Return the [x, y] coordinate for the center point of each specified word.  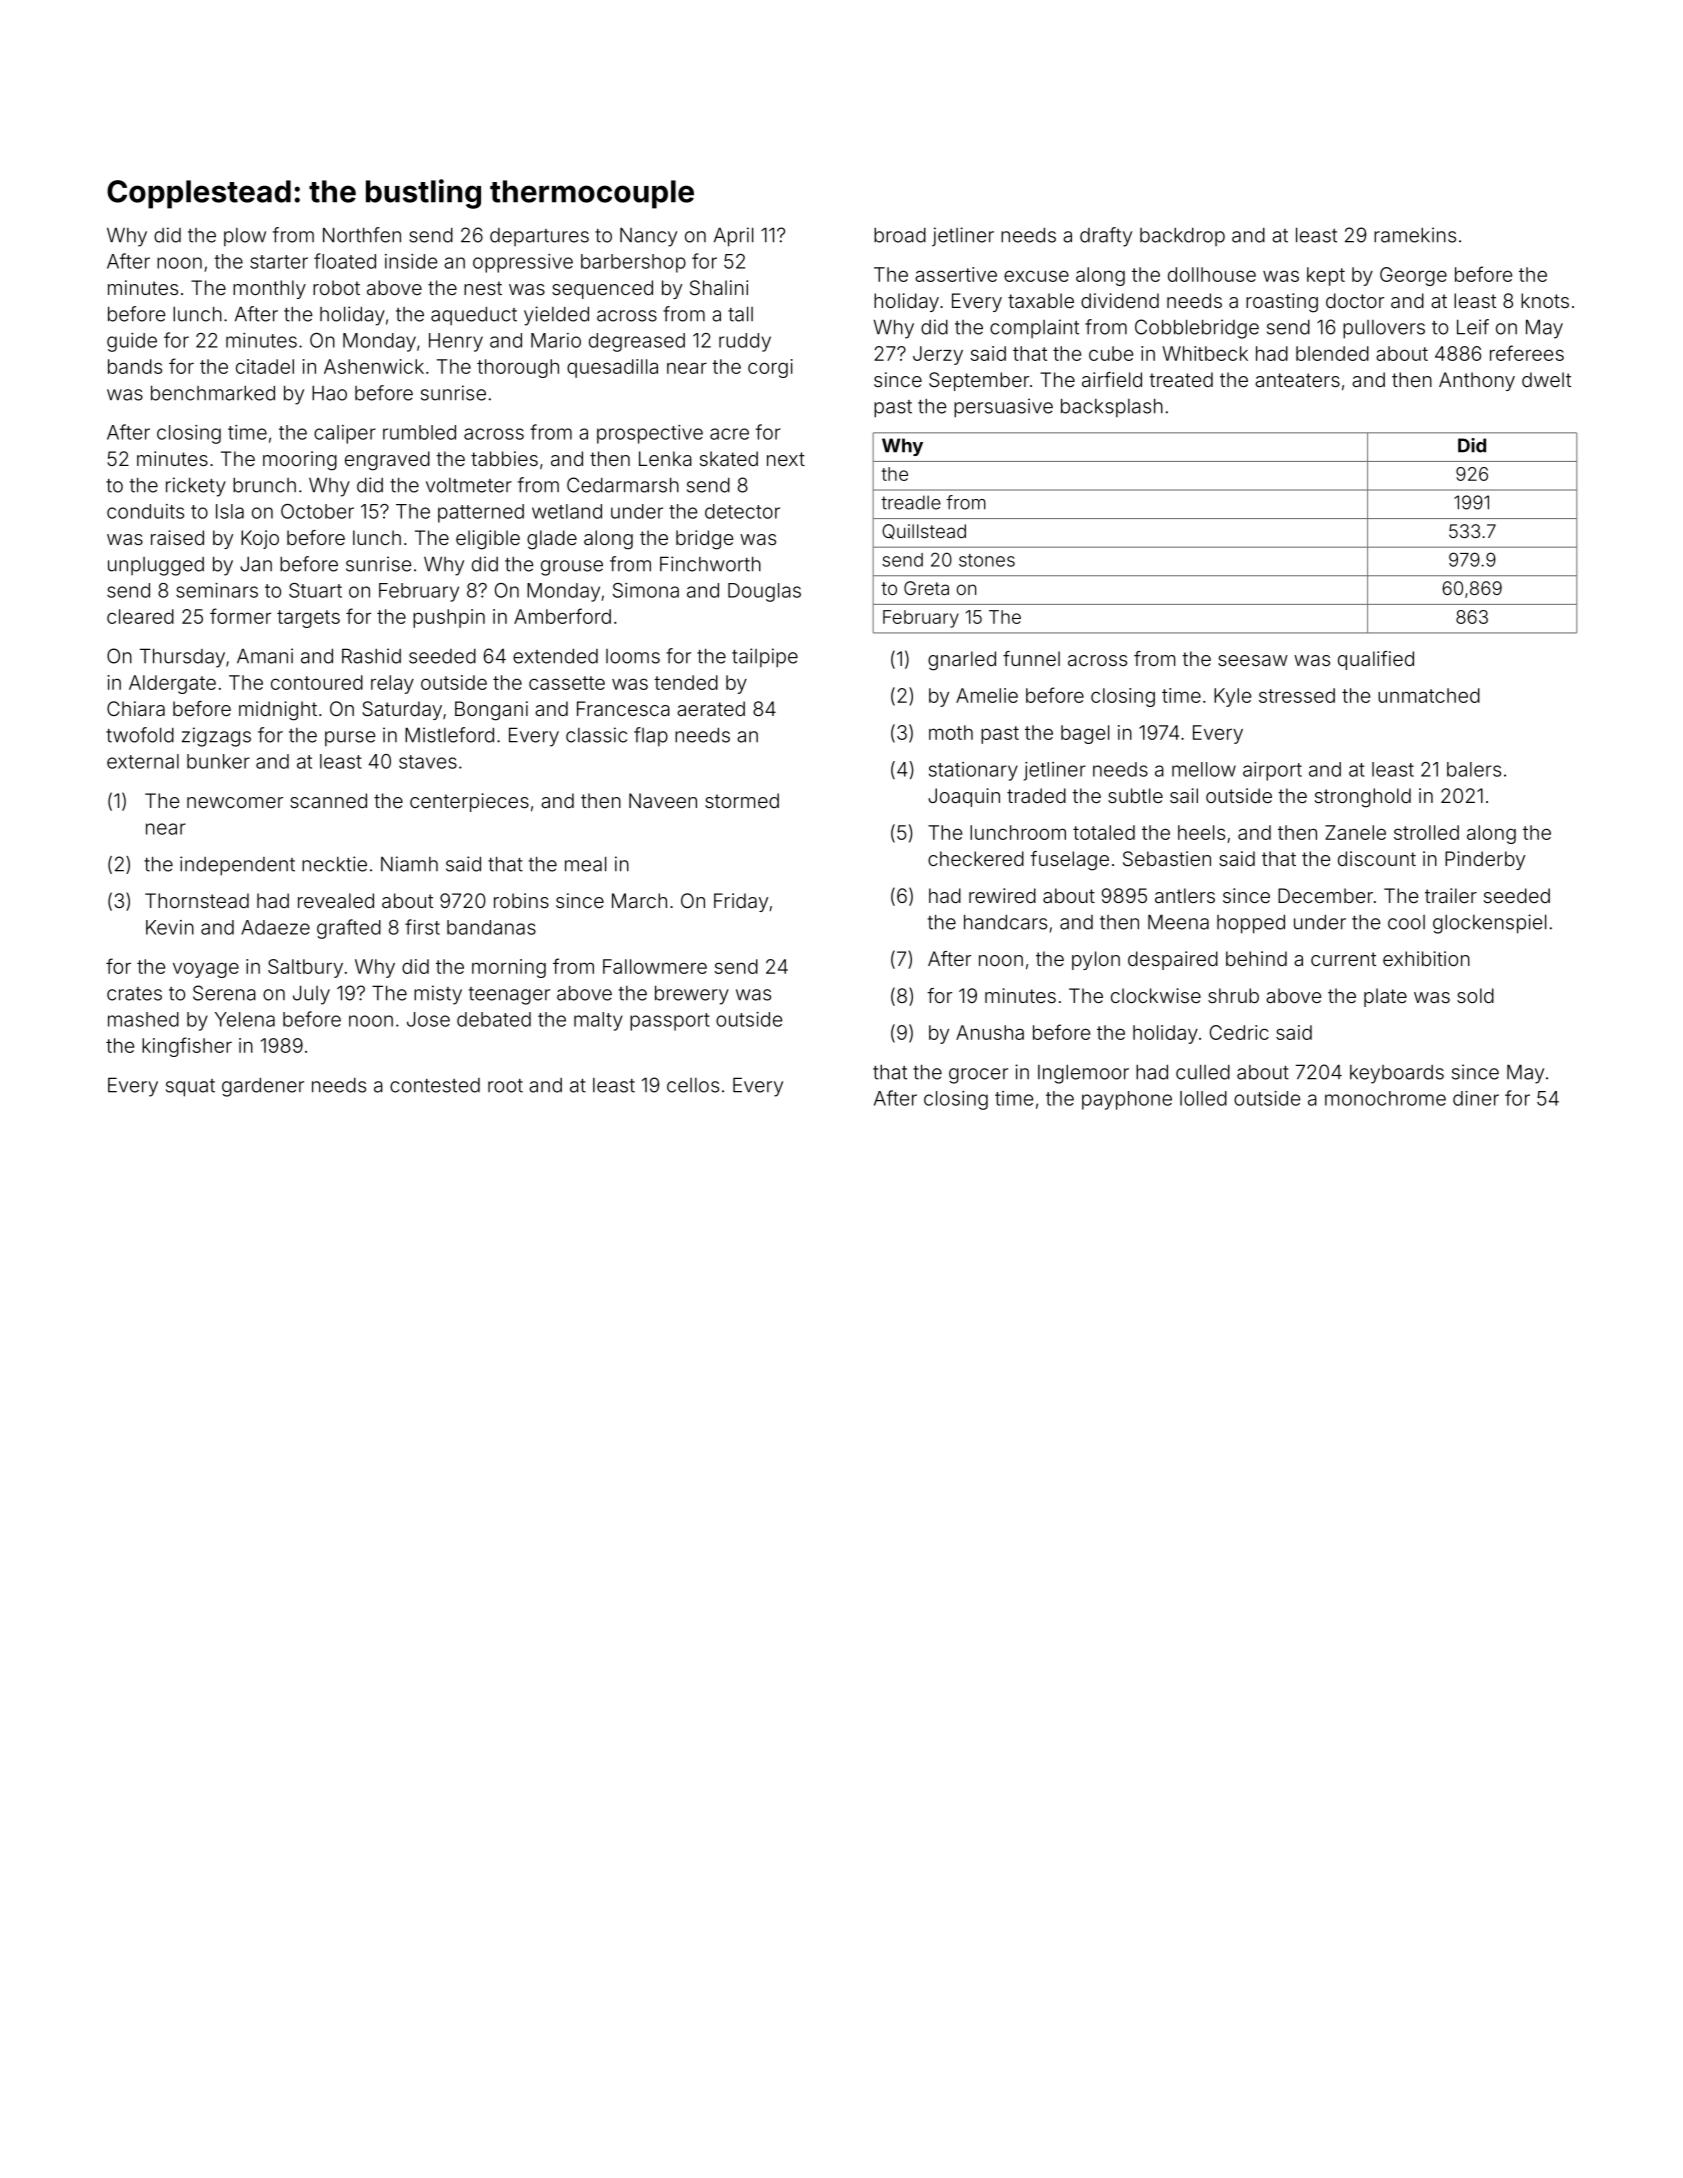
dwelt [1546, 379]
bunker [218, 761]
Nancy [648, 237]
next [786, 459]
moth [951, 732]
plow [245, 237]
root [505, 1086]
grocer [978, 1076]
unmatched [1429, 695]
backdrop [1182, 237]
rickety [196, 487]
